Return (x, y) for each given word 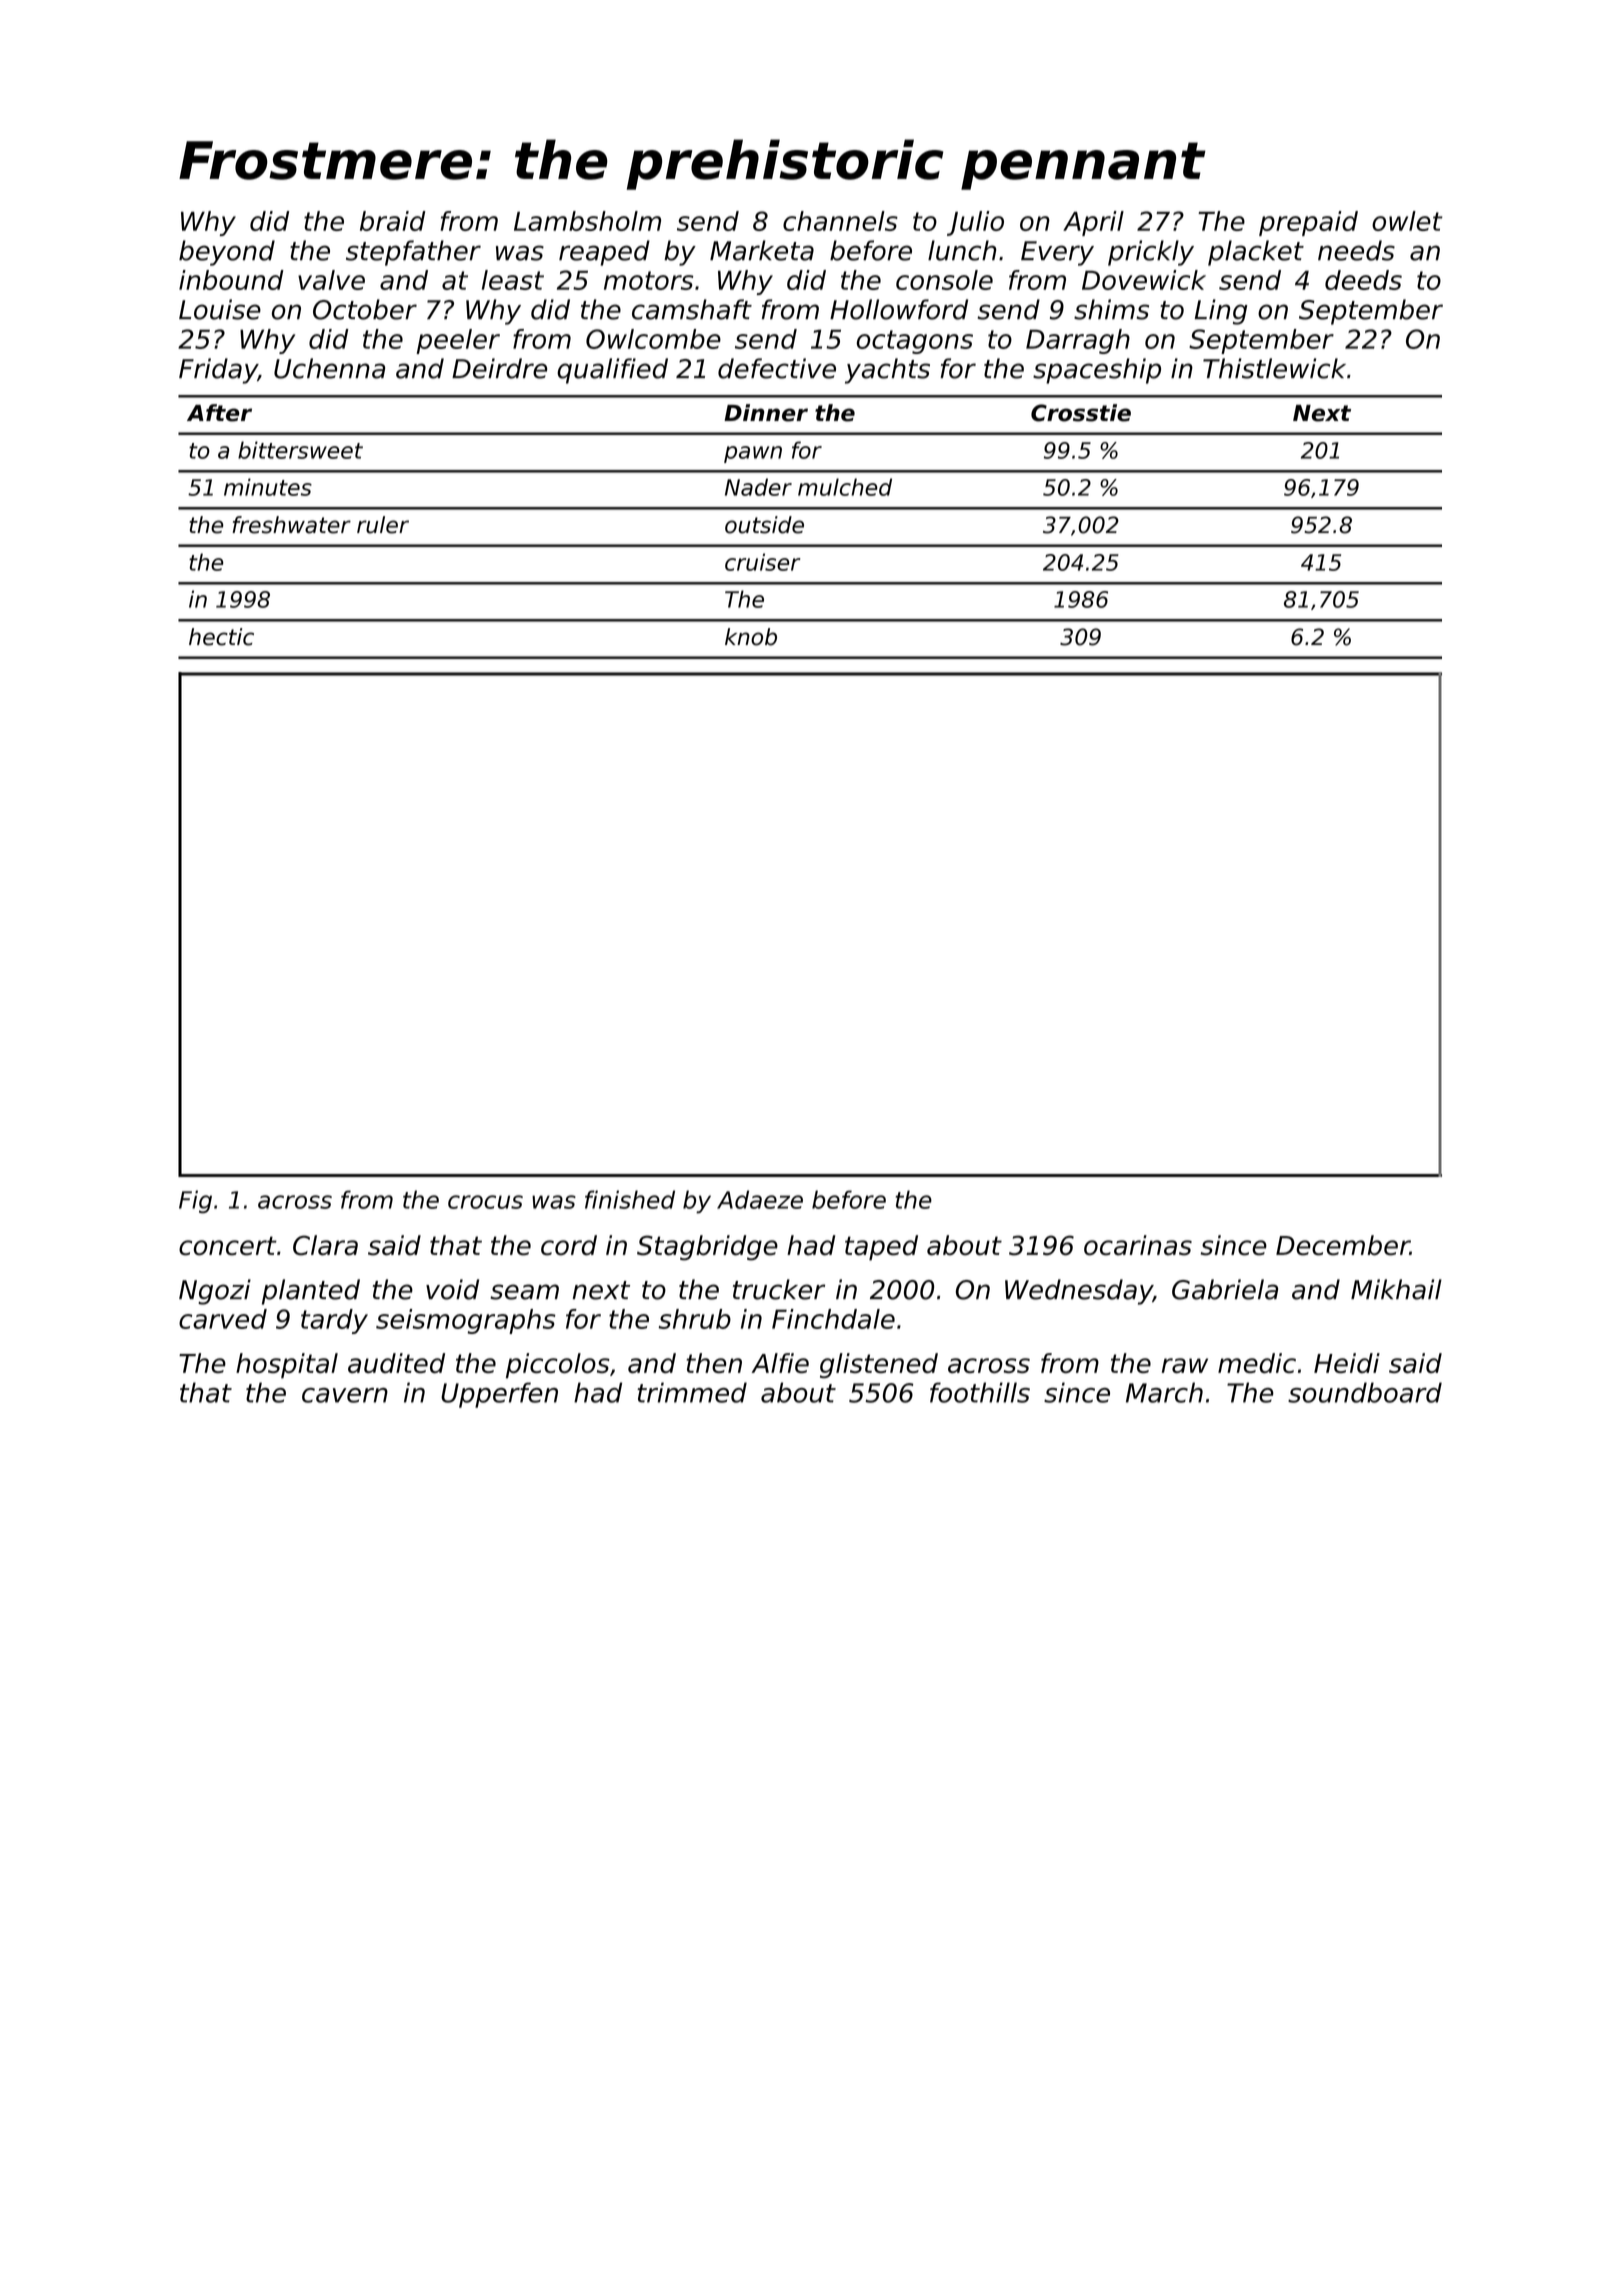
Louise (220, 309)
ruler (383, 525)
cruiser (762, 562)
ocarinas (1138, 1245)
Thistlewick (1274, 368)
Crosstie (1081, 413)
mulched (845, 487)
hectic (221, 637)
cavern (345, 1395)
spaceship (1097, 371)
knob (751, 637)
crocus (485, 1202)
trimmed (692, 1392)
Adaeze (760, 1199)
